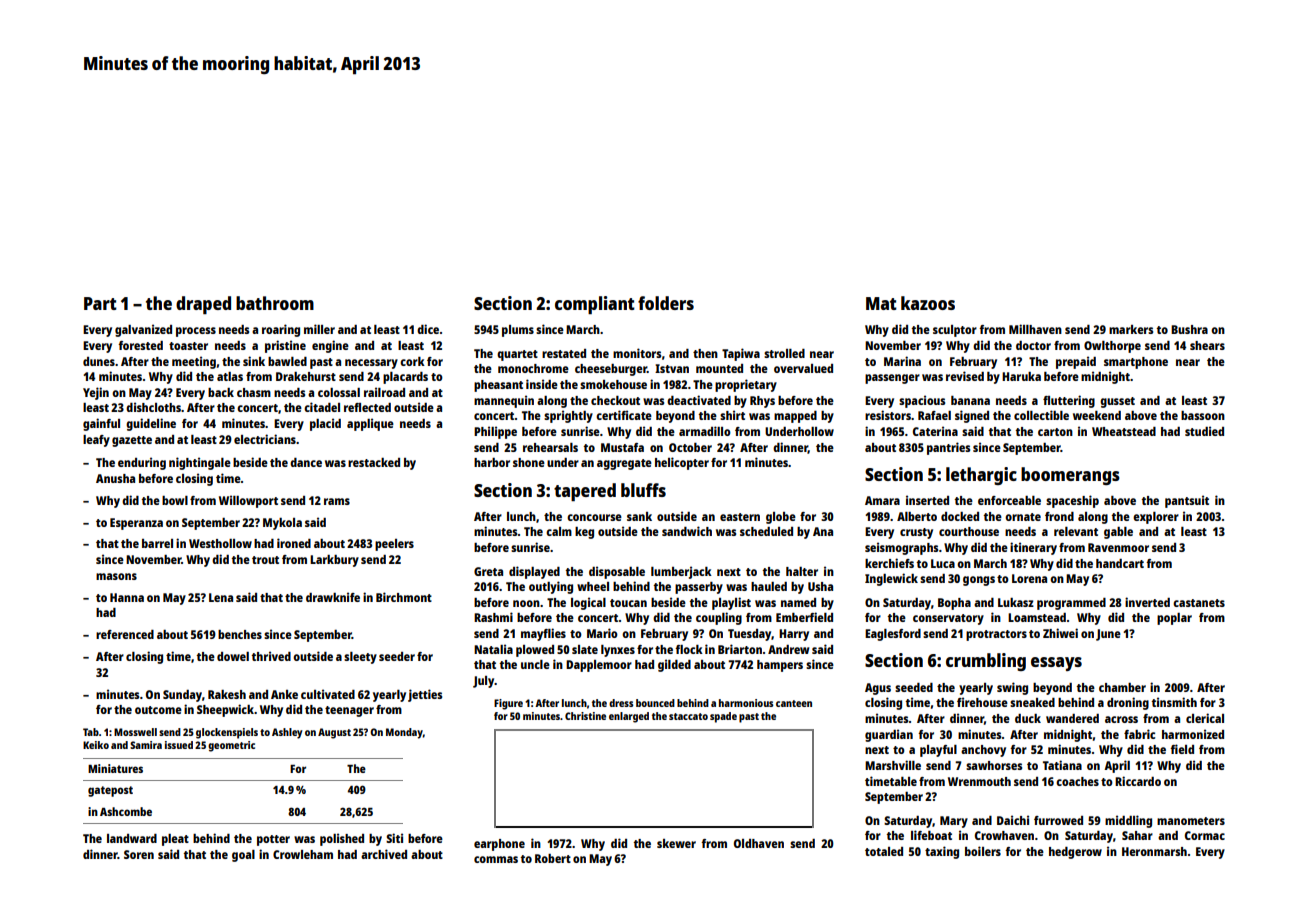 Image resolution: width=1308 pixels, height=924 pixels. What do you see at coordinates (275, 303) in the screenshot?
I see `bathroom` at bounding box center [275, 303].
